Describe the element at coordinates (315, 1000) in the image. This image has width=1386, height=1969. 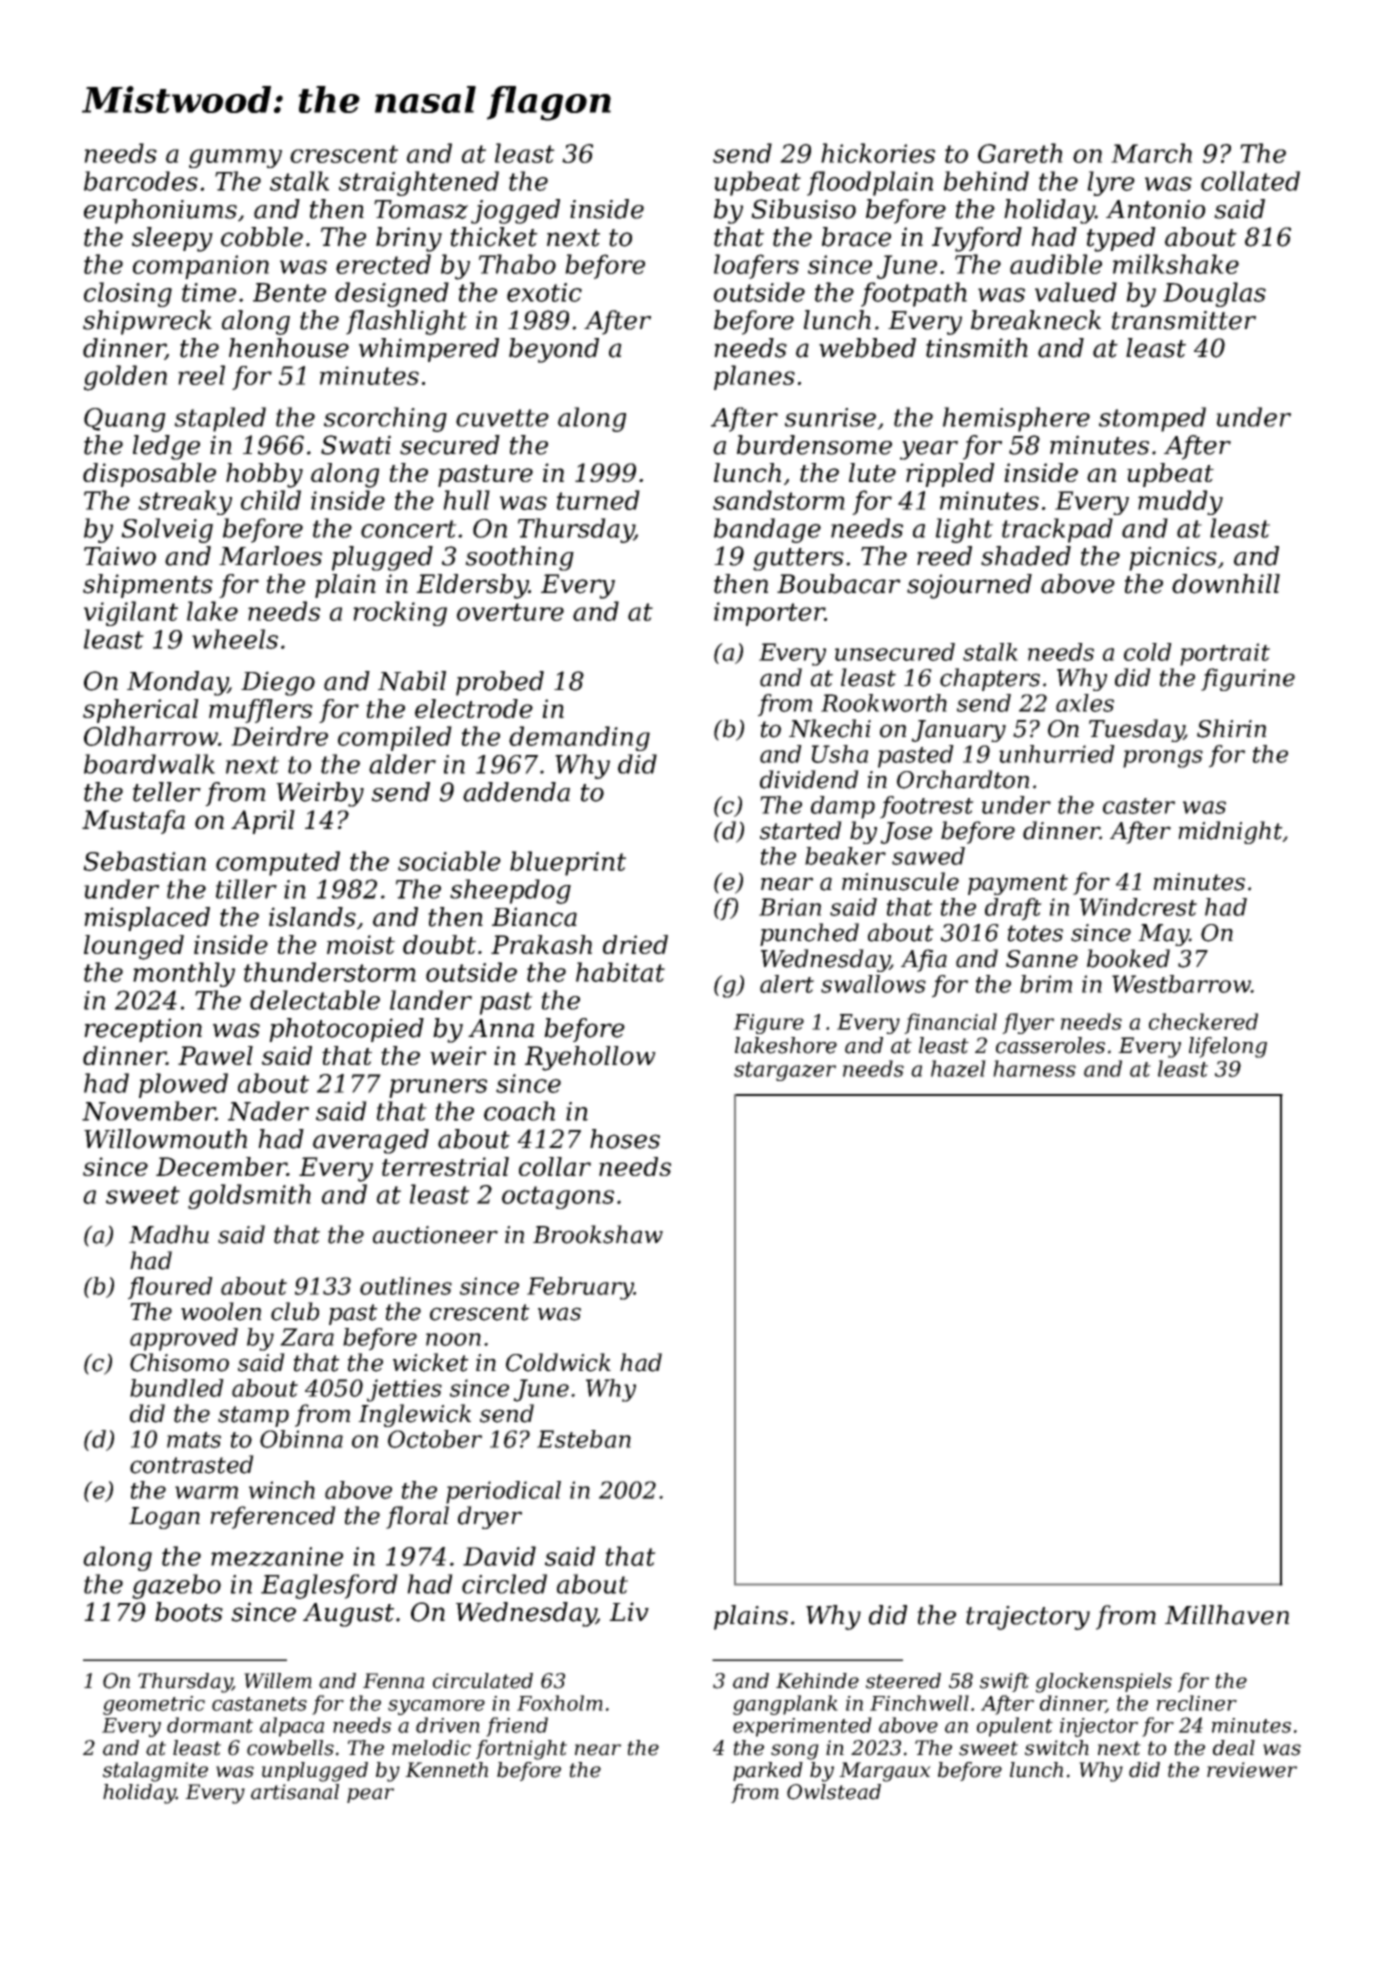
I see `delectable` at that location.
